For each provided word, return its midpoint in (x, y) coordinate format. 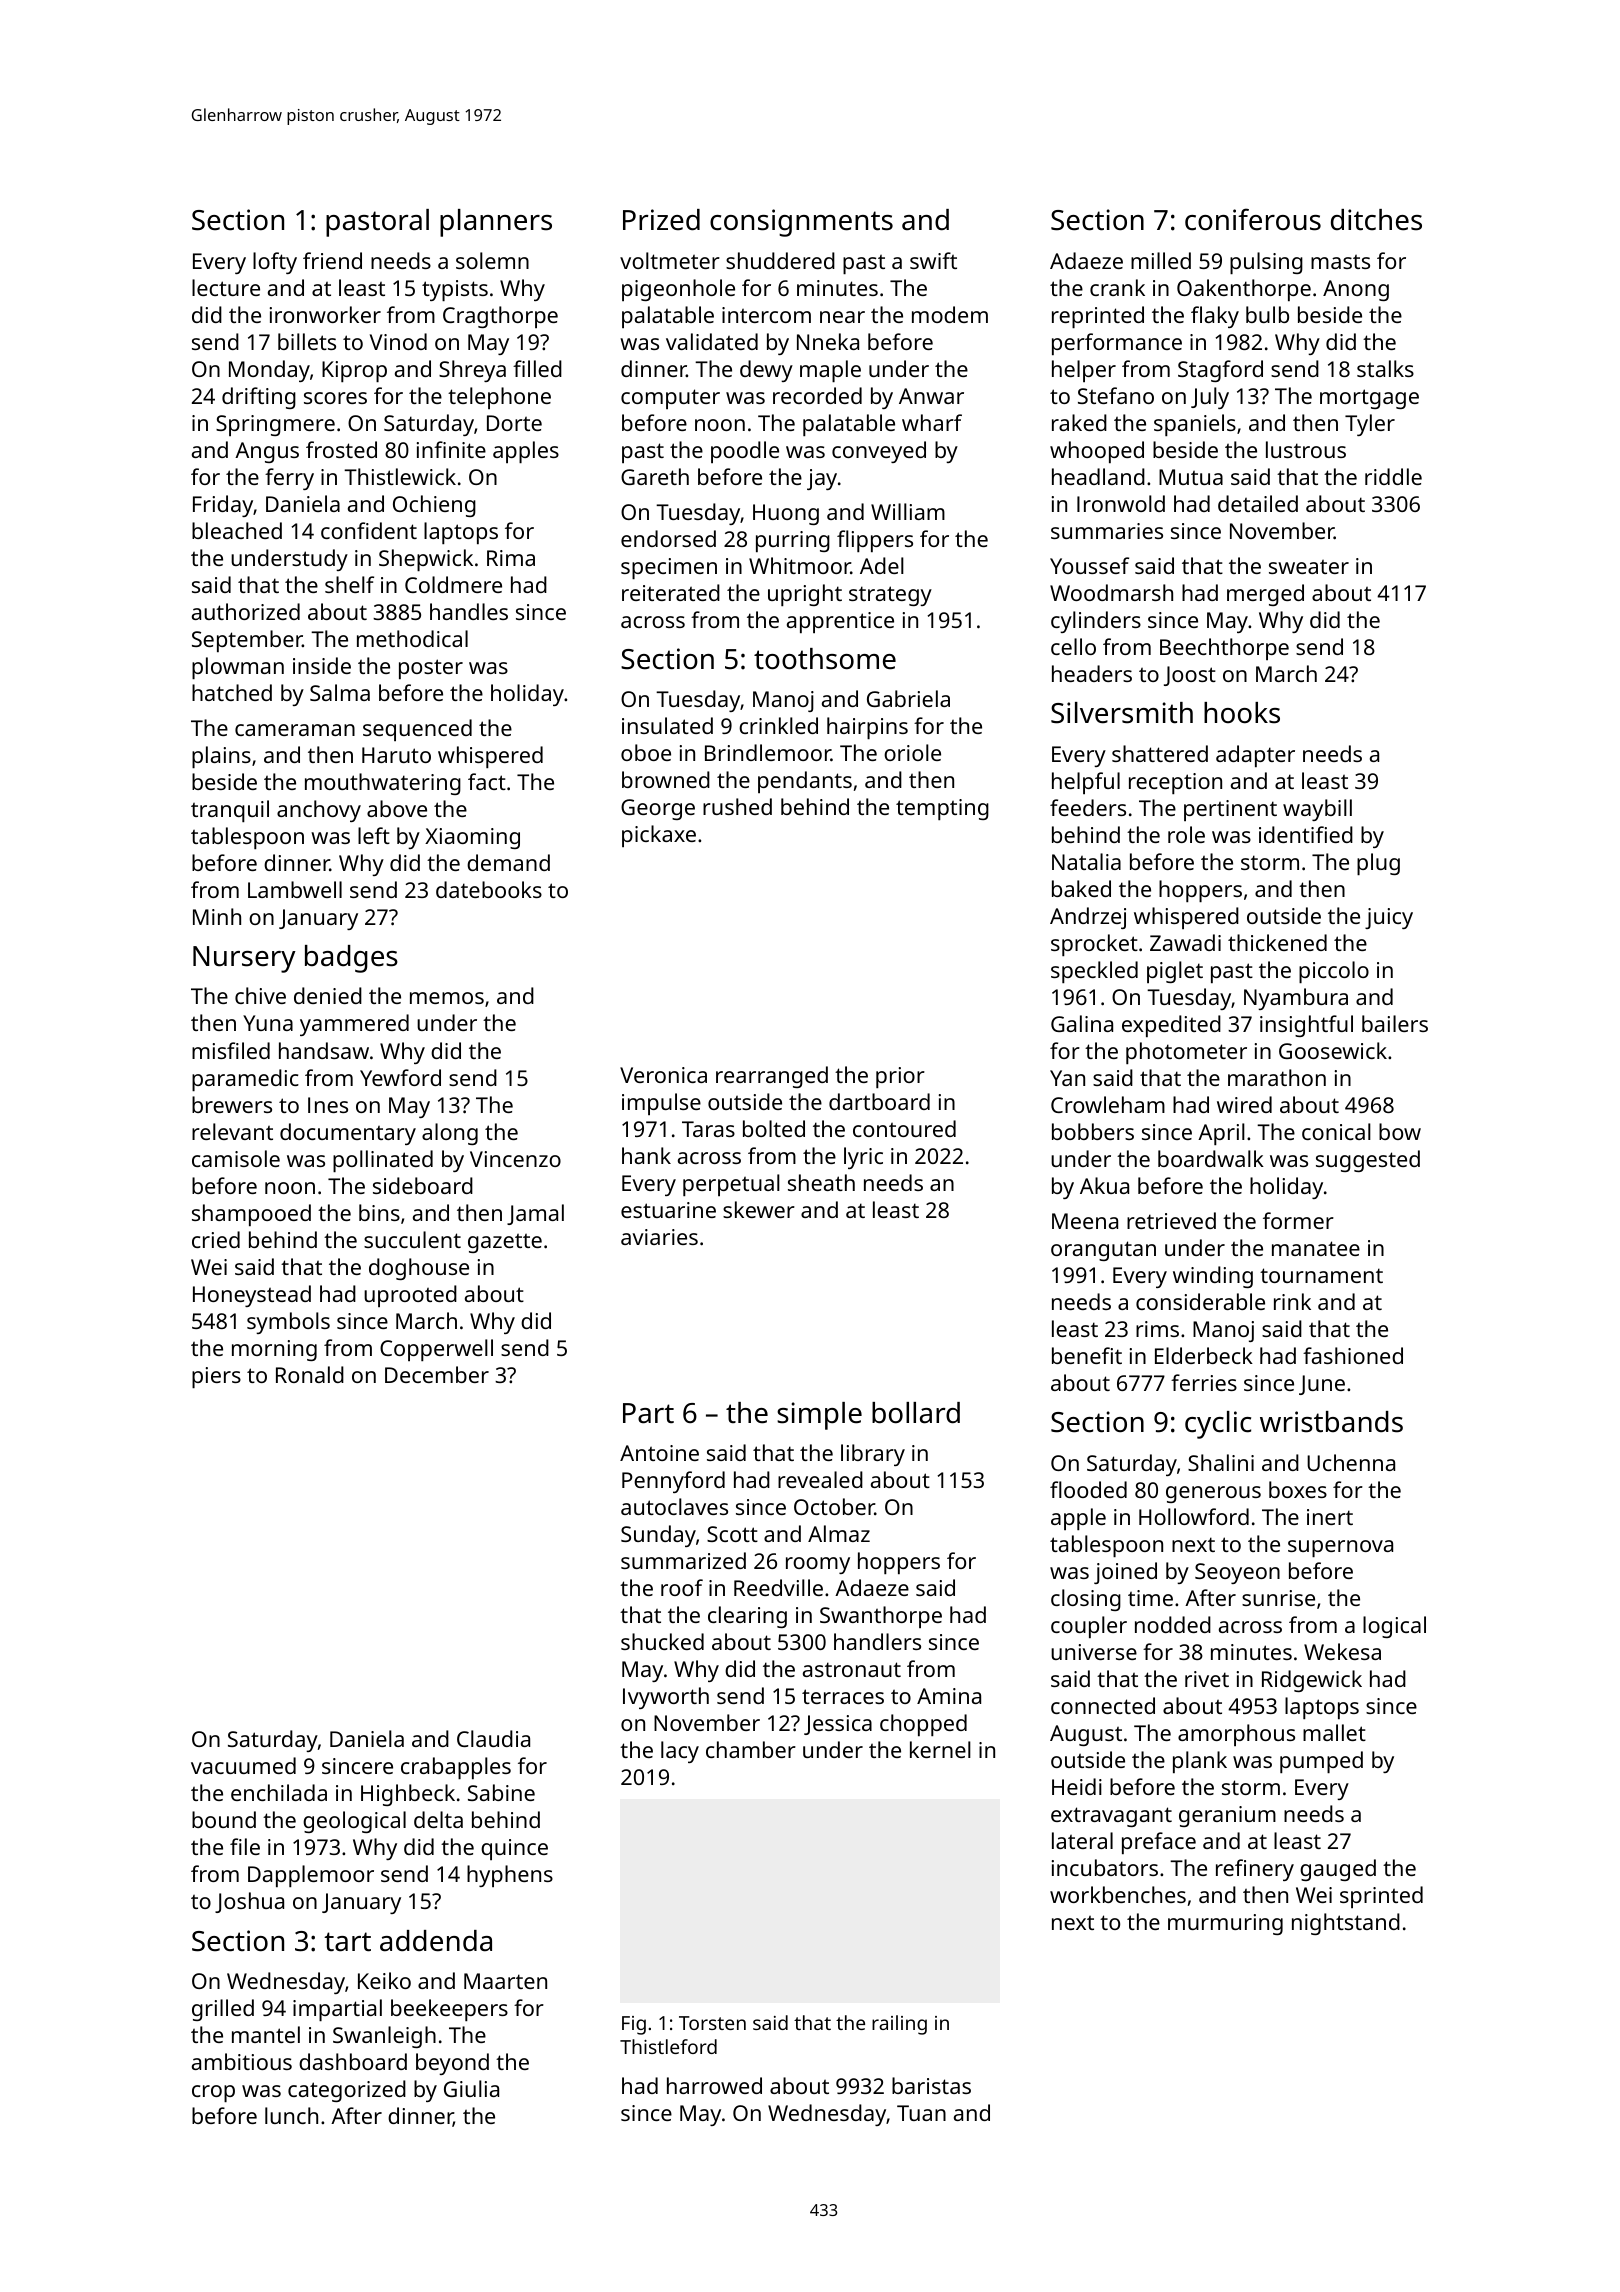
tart (347, 1942)
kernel (940, 1749)
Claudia (493, 1738)
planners (496, 223)
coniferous (1253, 219)
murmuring (1225, 1924)
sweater (1309, 567)
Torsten (712, 2023)
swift (933, 260)
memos (447, 998)
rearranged (772, 1077)
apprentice (840, 622)
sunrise (1278, 1598)
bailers (1395, 1023)
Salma (340, 692)
